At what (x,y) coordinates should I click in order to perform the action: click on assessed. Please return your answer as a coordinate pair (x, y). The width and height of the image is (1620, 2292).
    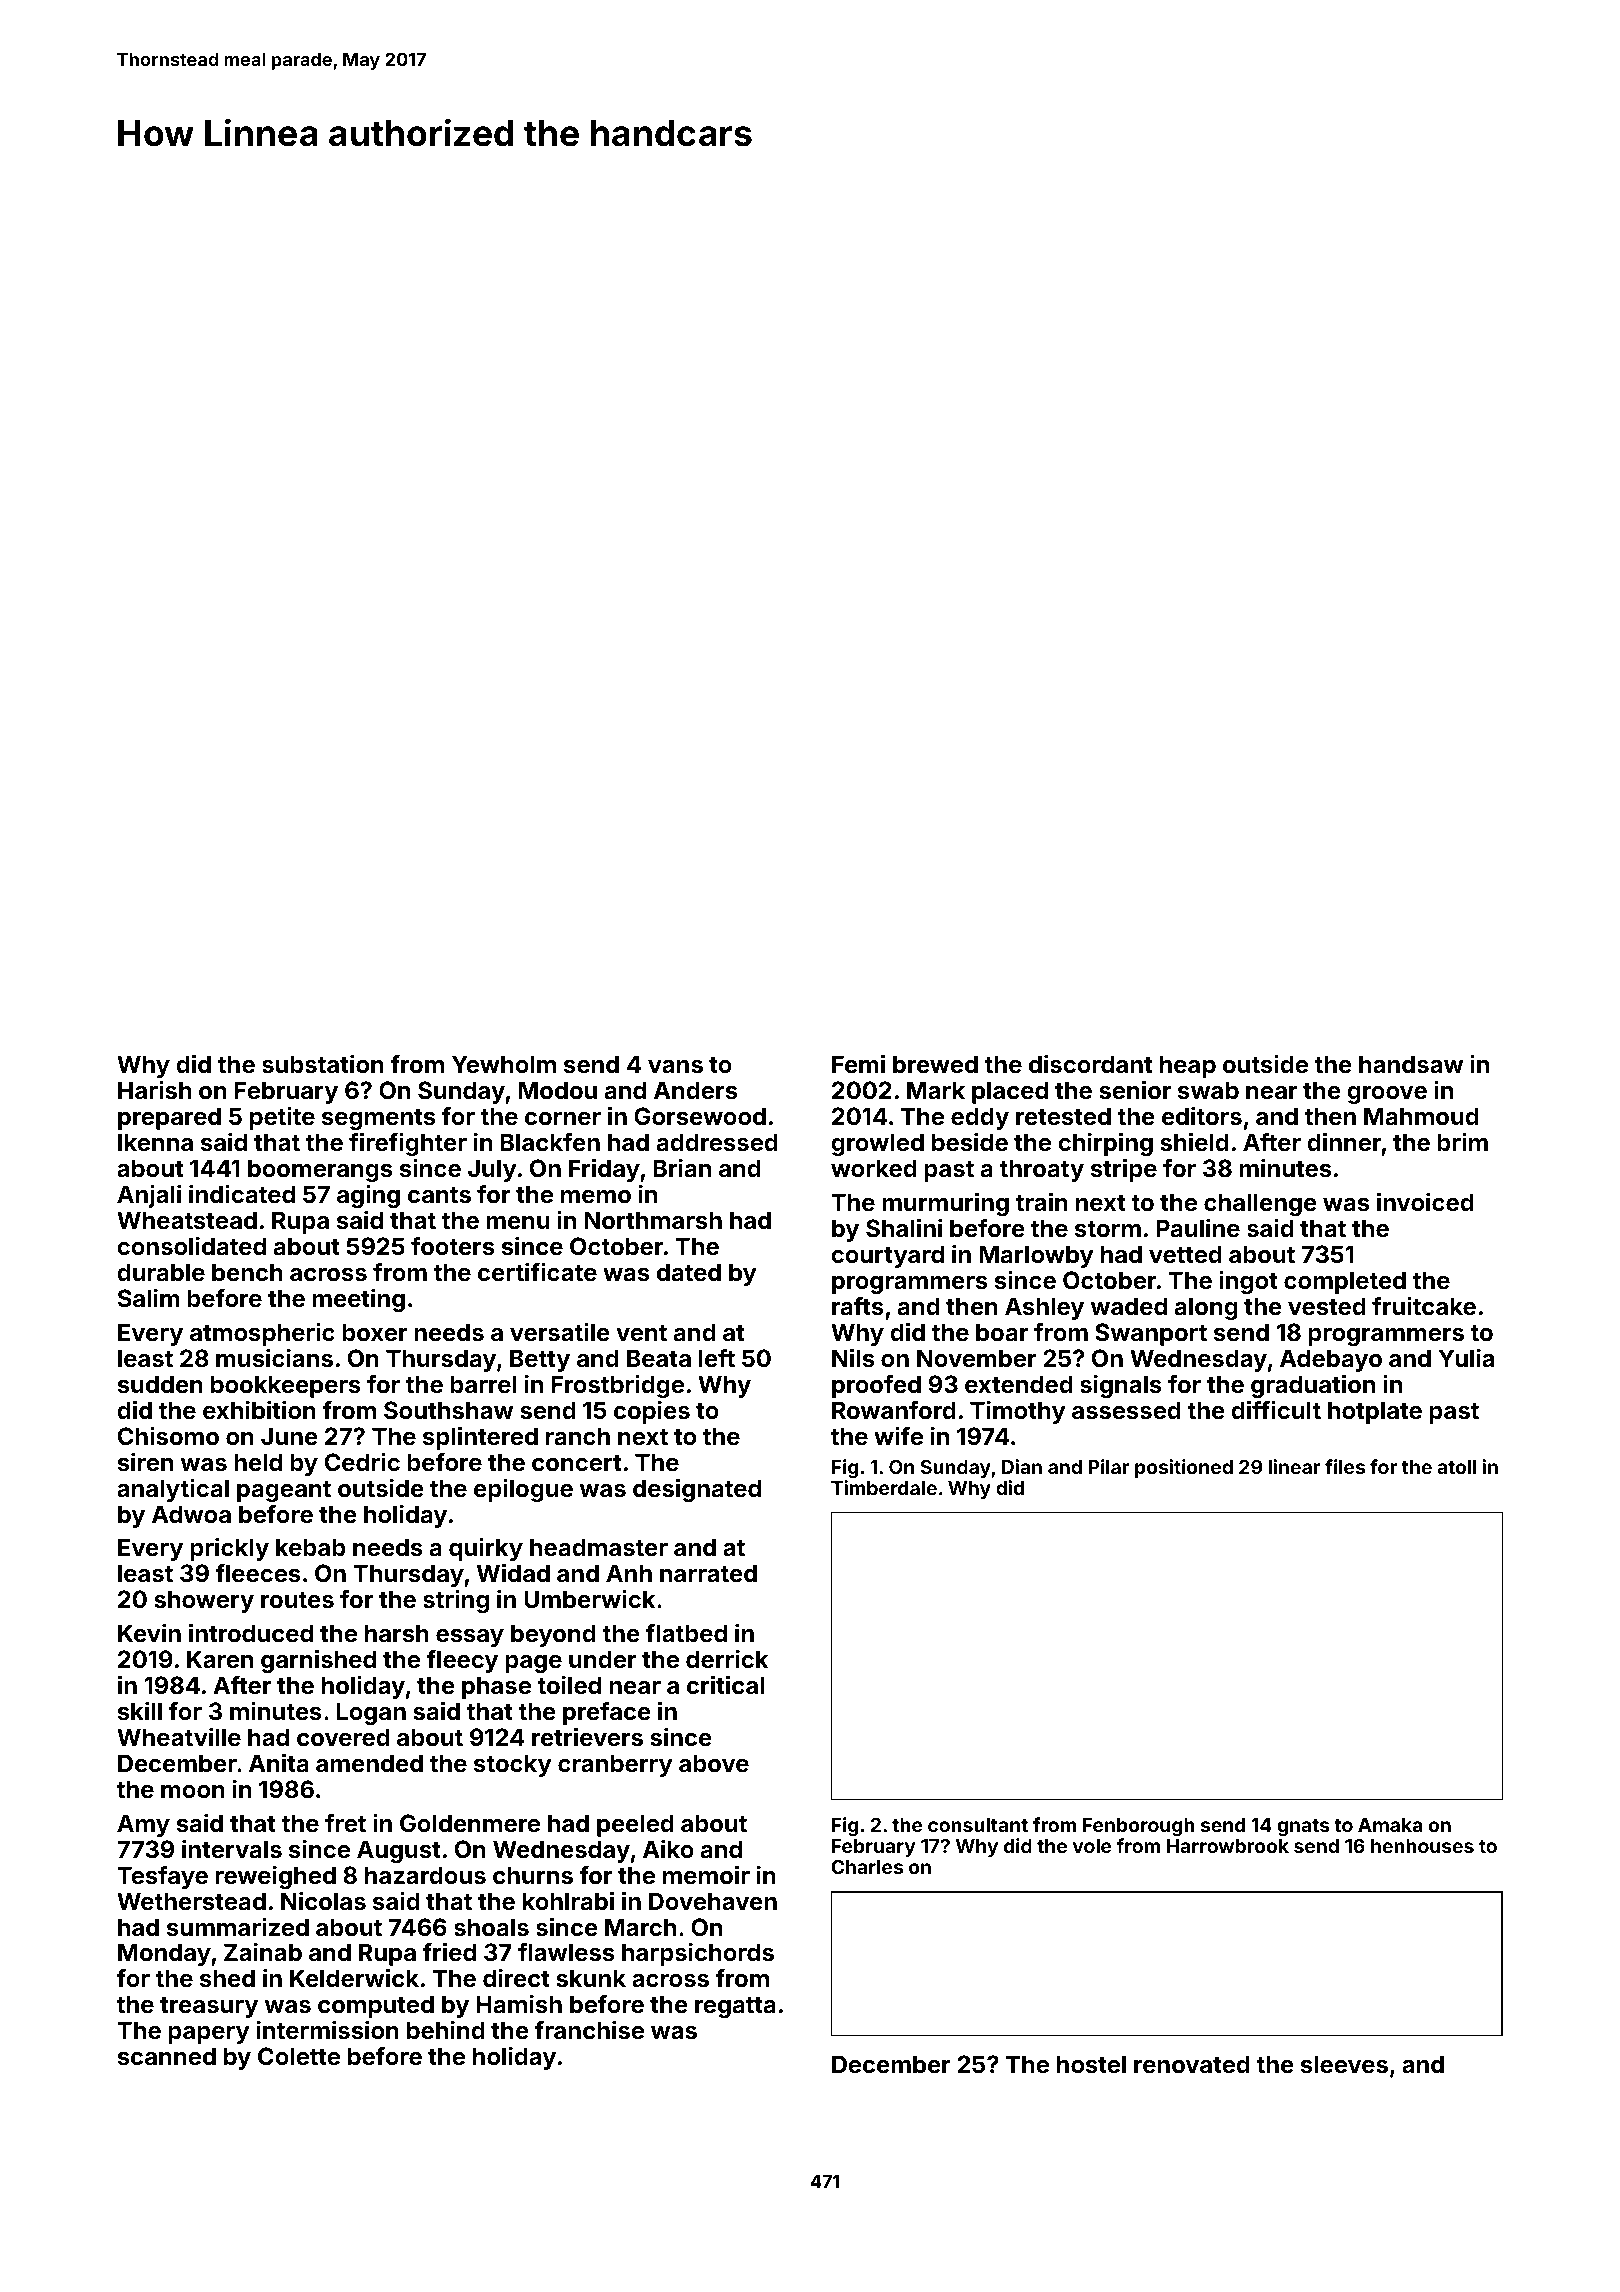
    Looking at the image, I should click on (1126, 1410).
